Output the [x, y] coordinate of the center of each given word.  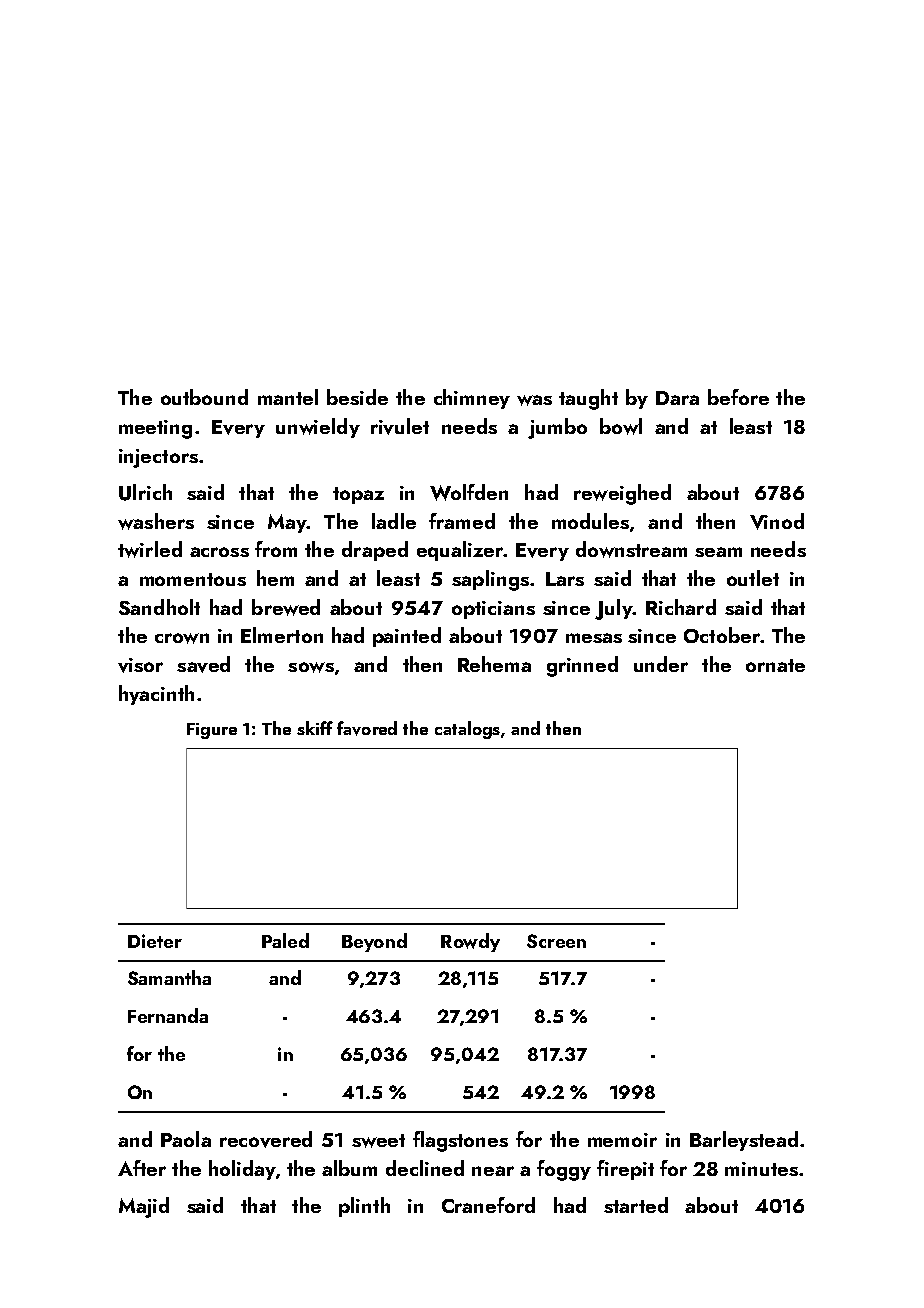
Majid [144, 1207]
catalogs [467, 730]
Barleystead [744, 1141]
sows [311, 667]
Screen [556, 941]
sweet [378, 1141]
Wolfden [469, 492]
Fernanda [168, 1015]
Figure [212, 731]
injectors [158, 458]
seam [718, 552]
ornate [775, 665]
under [661, 664]
